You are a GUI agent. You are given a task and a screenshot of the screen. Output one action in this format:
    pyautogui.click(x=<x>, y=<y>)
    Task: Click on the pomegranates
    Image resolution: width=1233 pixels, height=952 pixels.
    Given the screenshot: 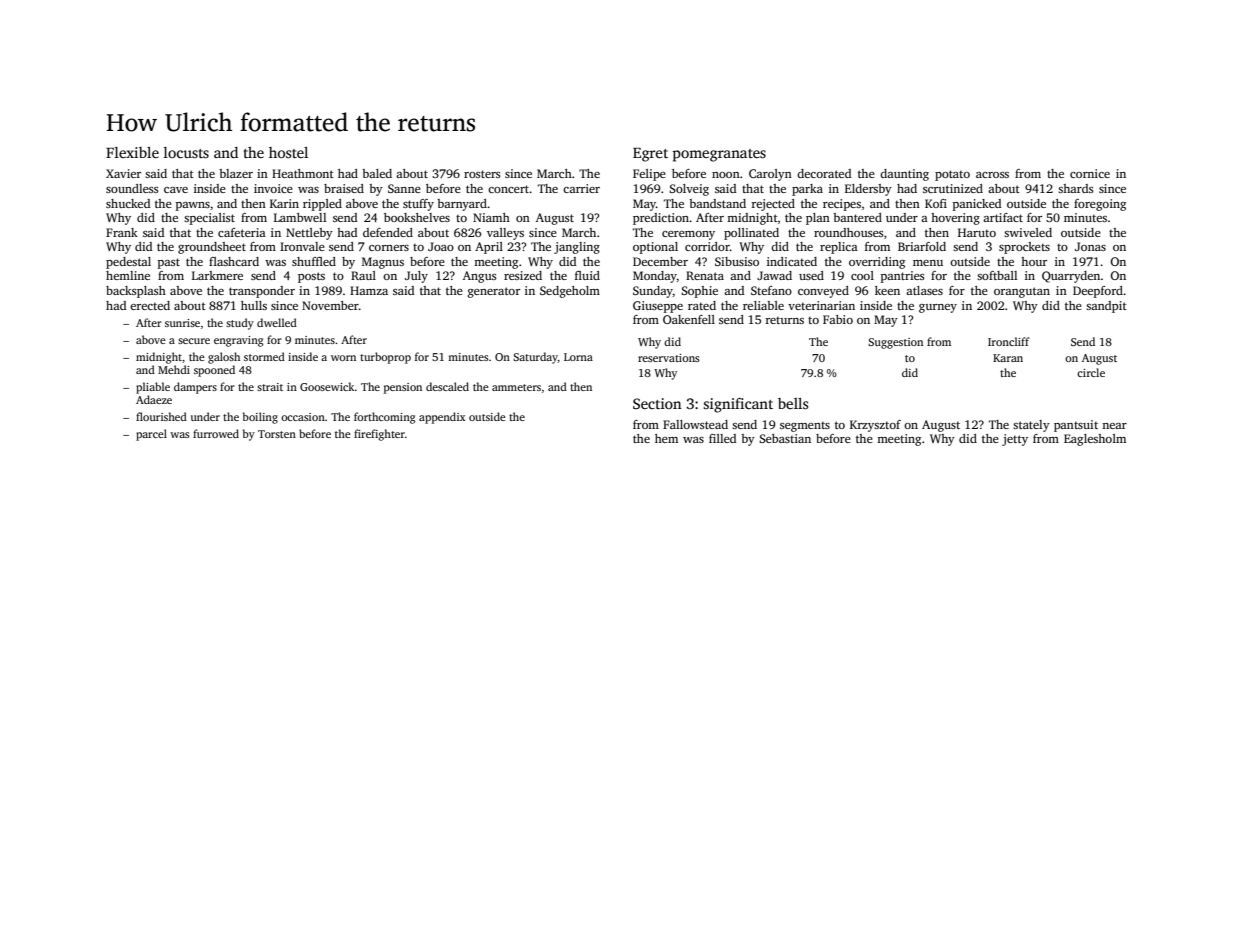 What is the action you would take?
    pyautogui.click(x=719, y=155)
